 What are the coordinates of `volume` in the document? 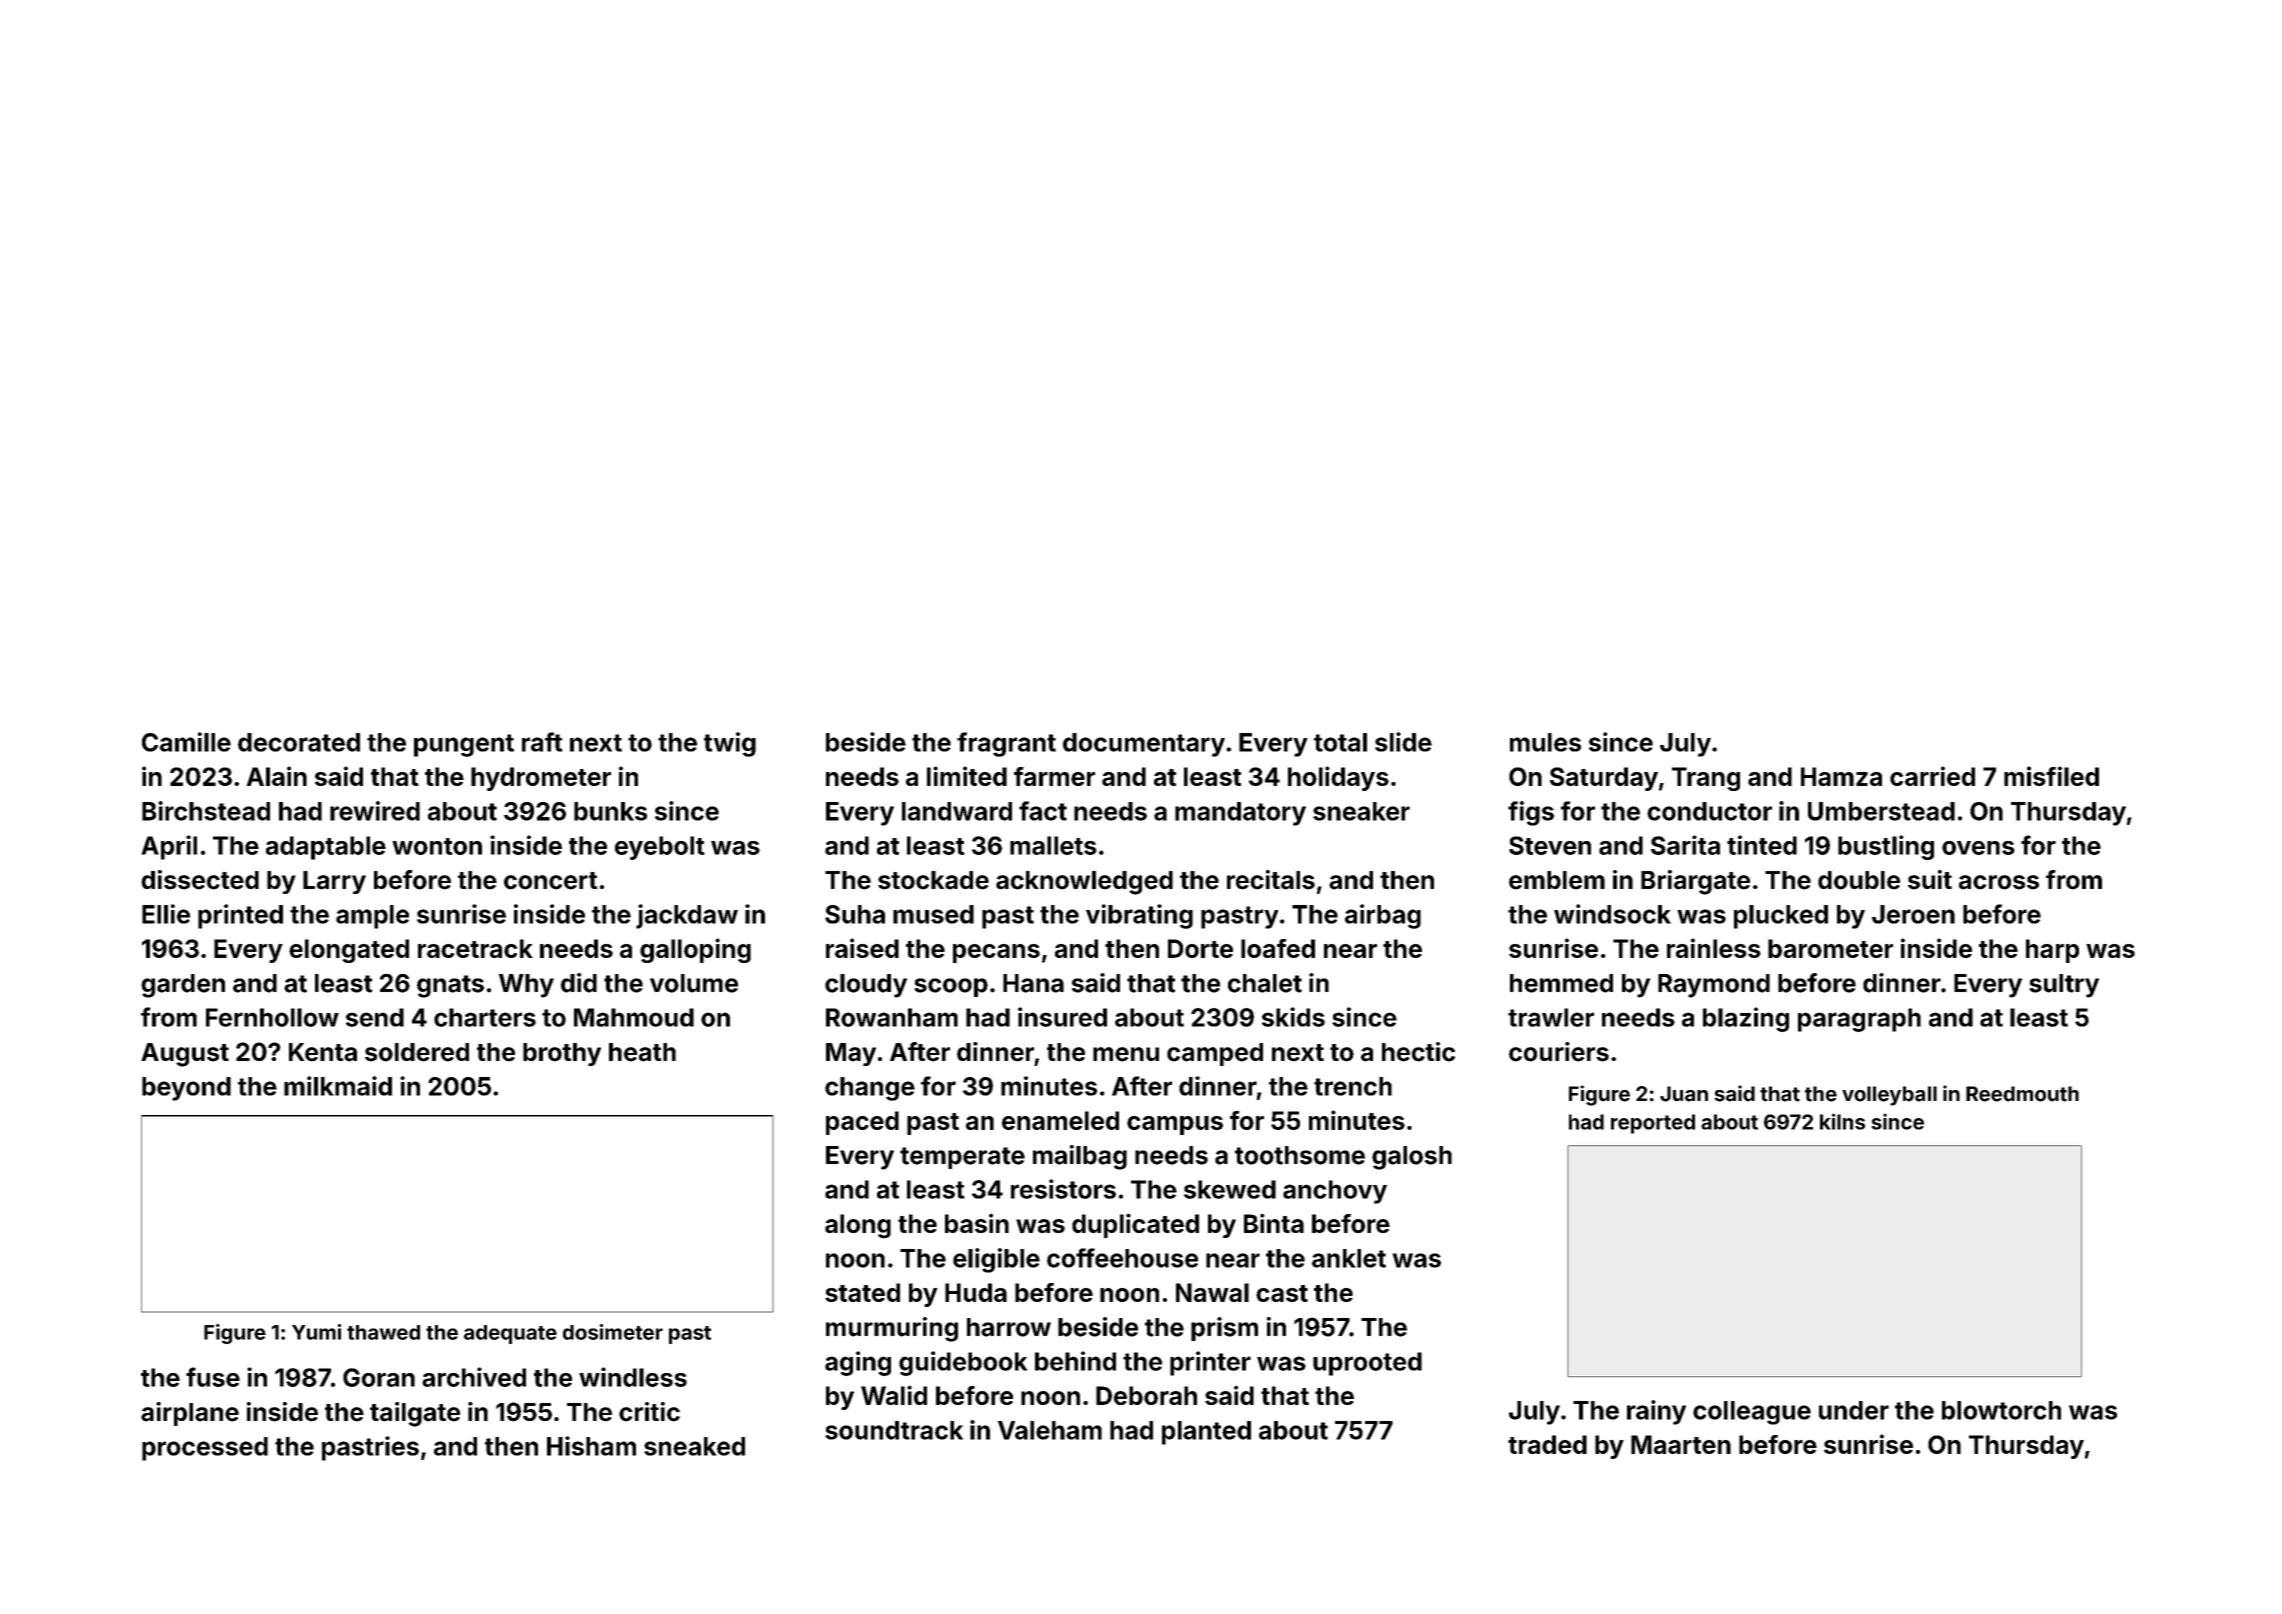 It's located at (694, 983).
